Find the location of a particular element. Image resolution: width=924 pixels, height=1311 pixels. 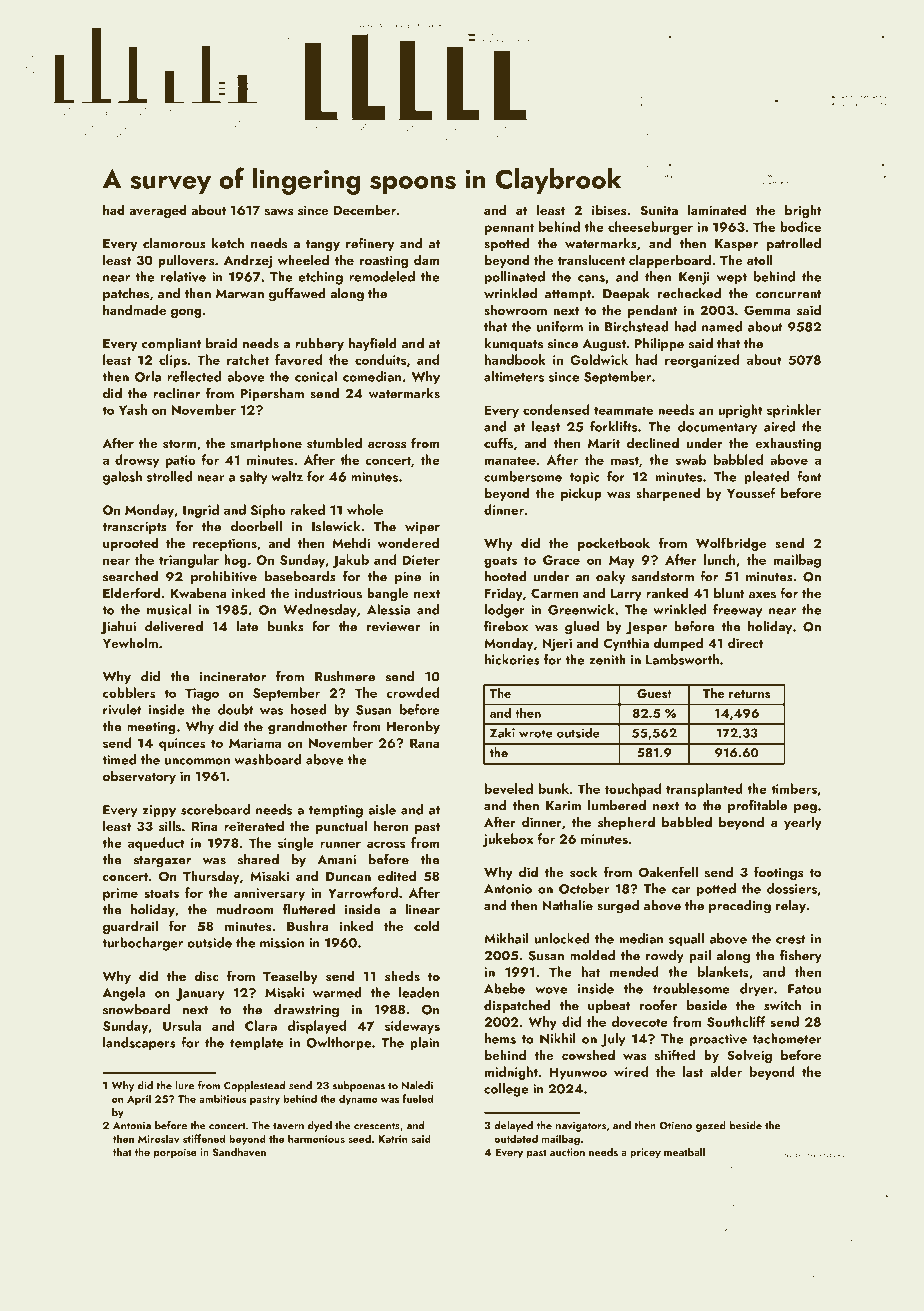

cumbersome is located at coordinates (523, 476).
